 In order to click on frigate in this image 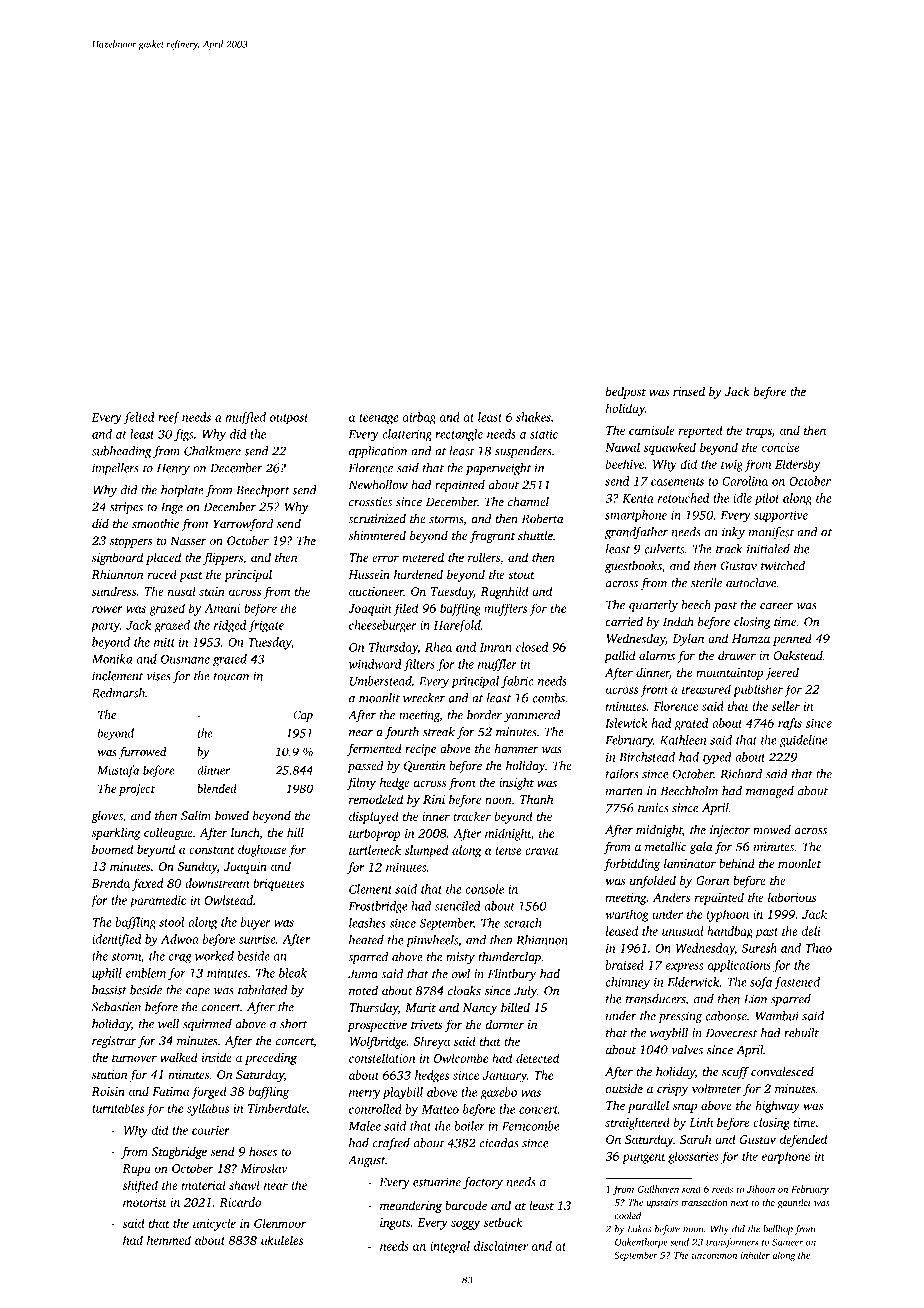, I will do `click(266, 626)`.
